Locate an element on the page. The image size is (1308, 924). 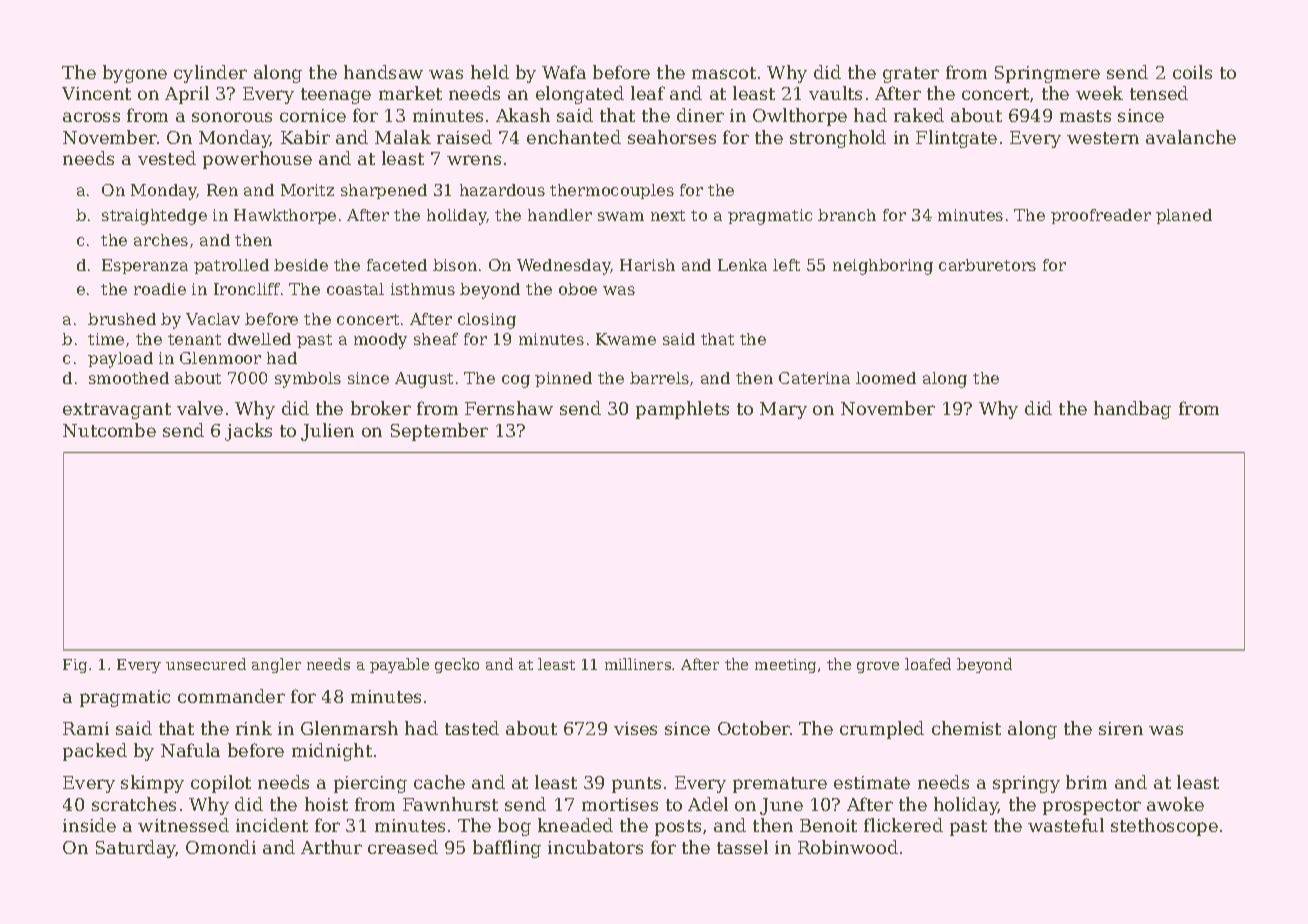
Kwame is located at coordinates (626, 339).
